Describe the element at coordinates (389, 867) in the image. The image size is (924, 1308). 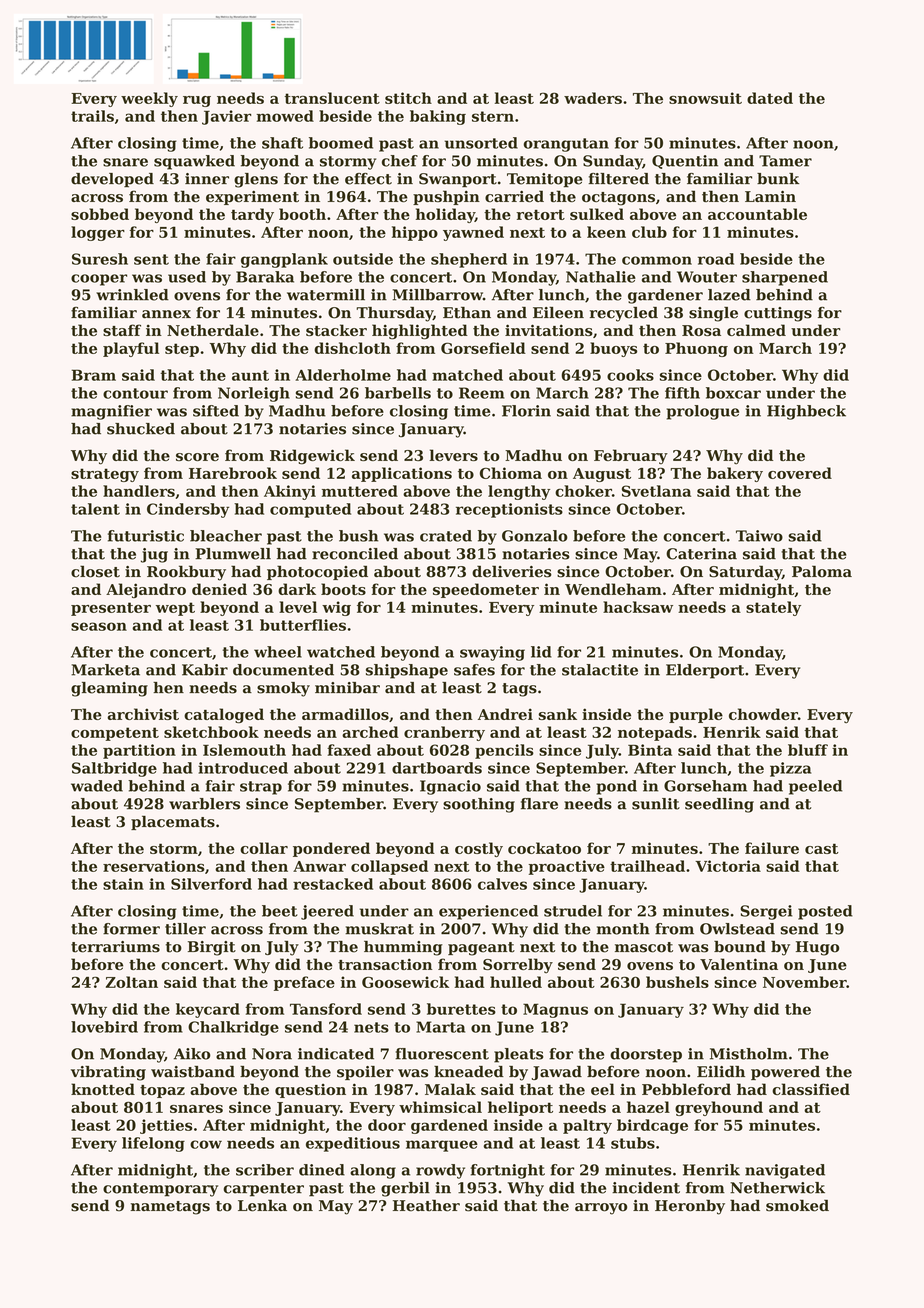
I see `collapsed` at that location.
